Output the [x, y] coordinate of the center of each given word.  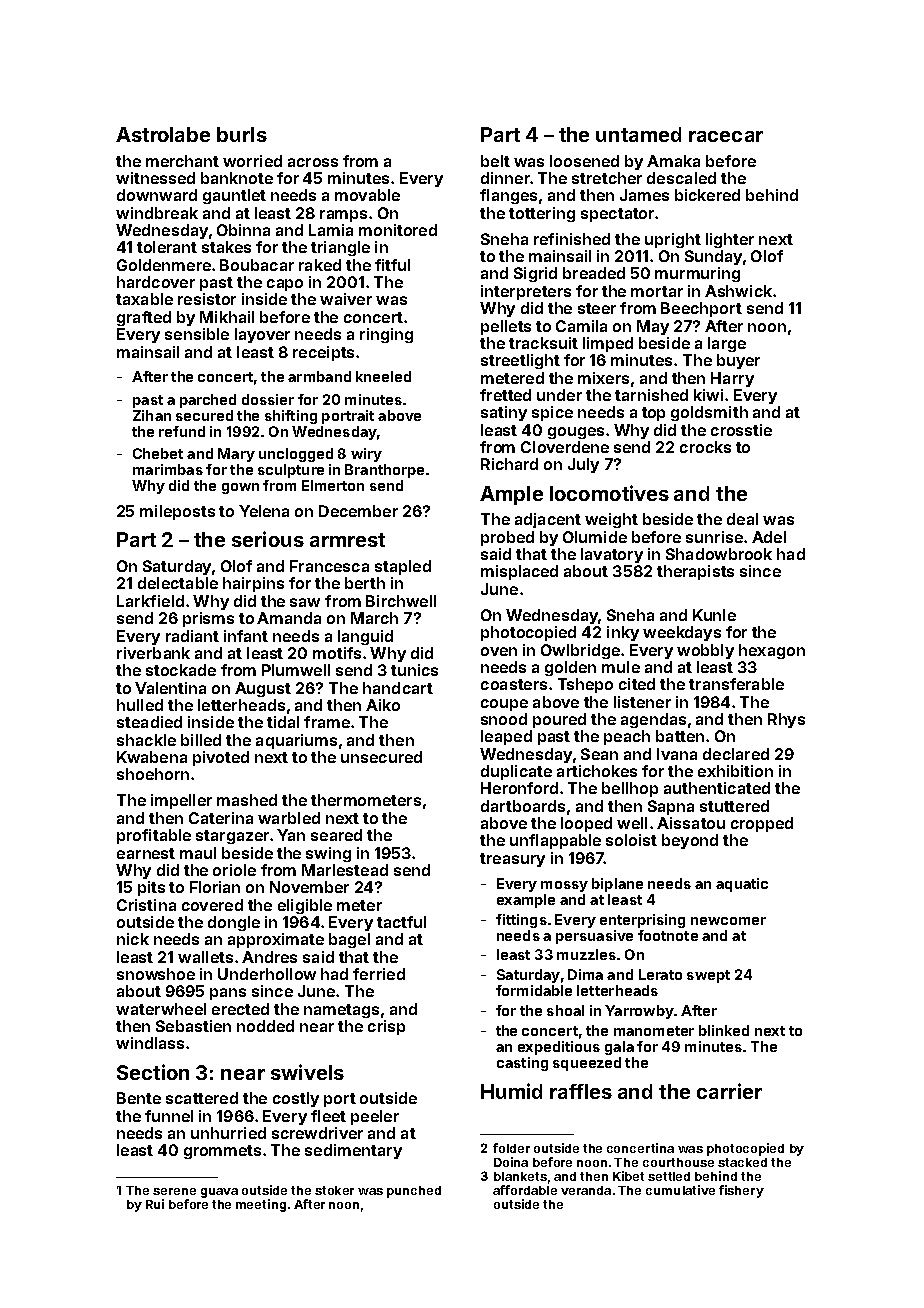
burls [242, 134]
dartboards [523, 806]
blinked [724, 1030]
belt [495, 161]
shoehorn [153, 774]
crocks [705, 447]
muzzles [586, 954]
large [727, 344]
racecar [726, 136]
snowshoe [156, 974]
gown [240, 488]
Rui [155, 1204]
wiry [366, 455]
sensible [197, 334]
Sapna [671, 807]
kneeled [383, 376]
